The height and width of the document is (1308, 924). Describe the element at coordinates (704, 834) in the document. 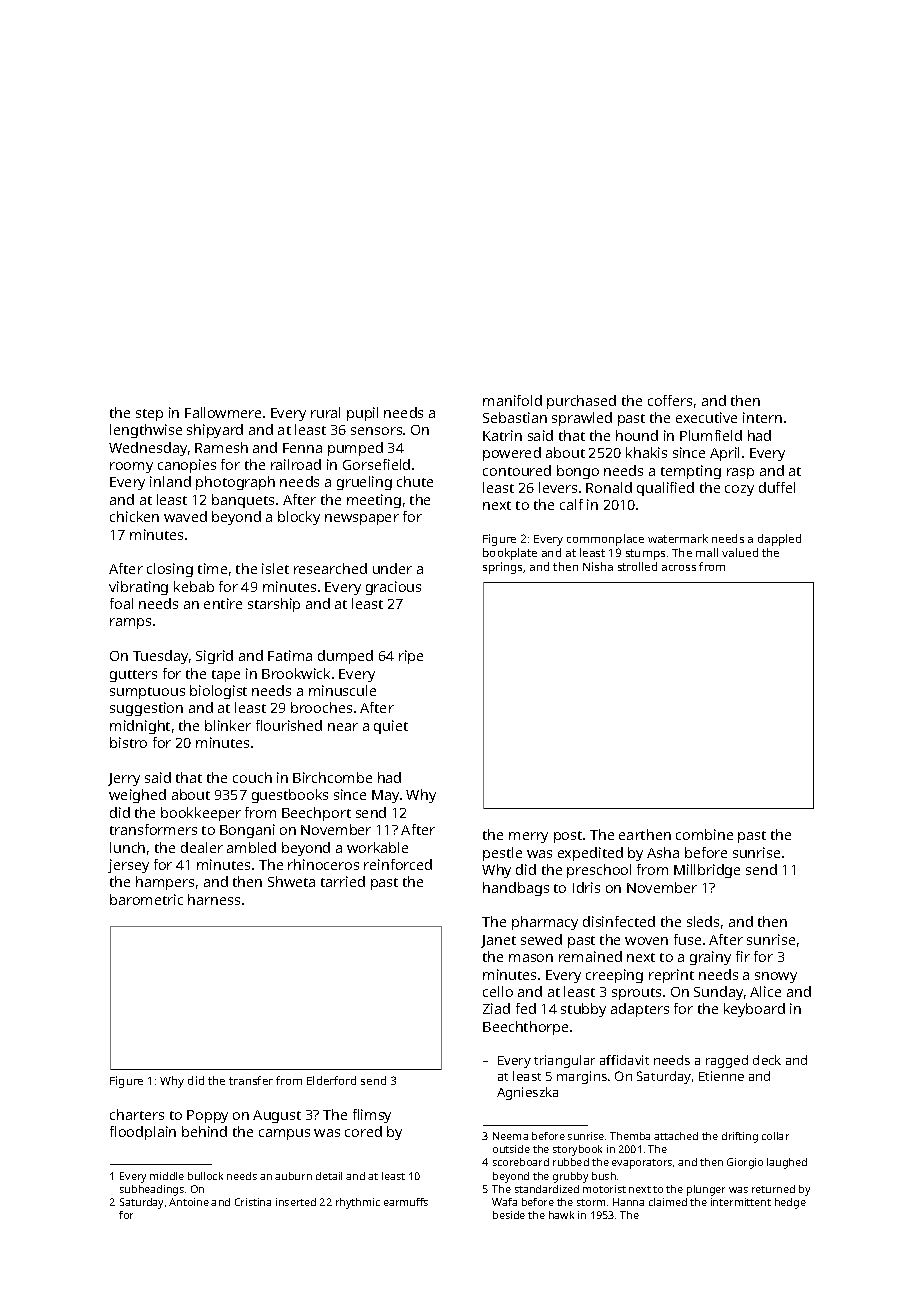

I see `combine` at that location.
